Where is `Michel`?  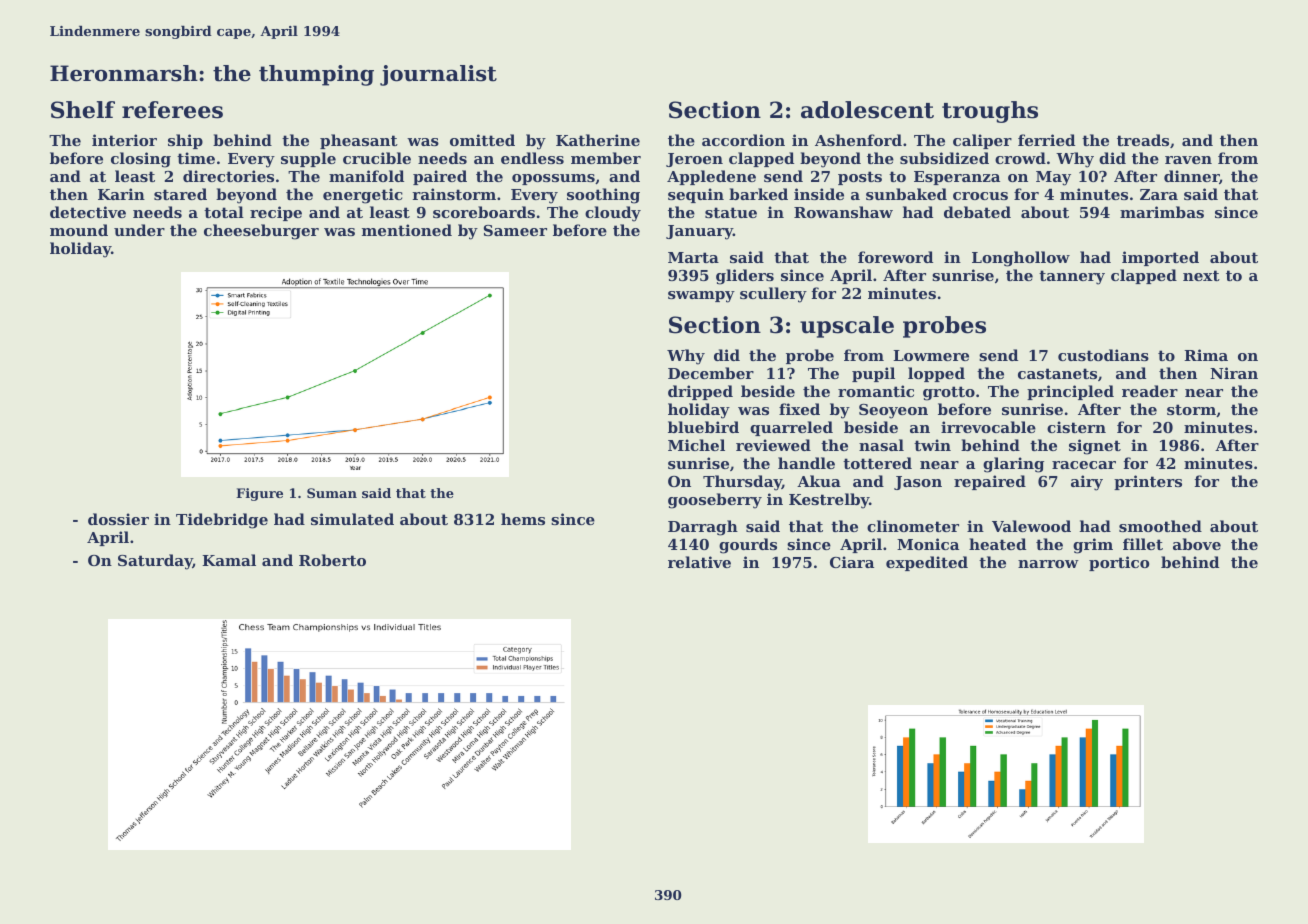
Michel is located at coordinates (696, 445).
